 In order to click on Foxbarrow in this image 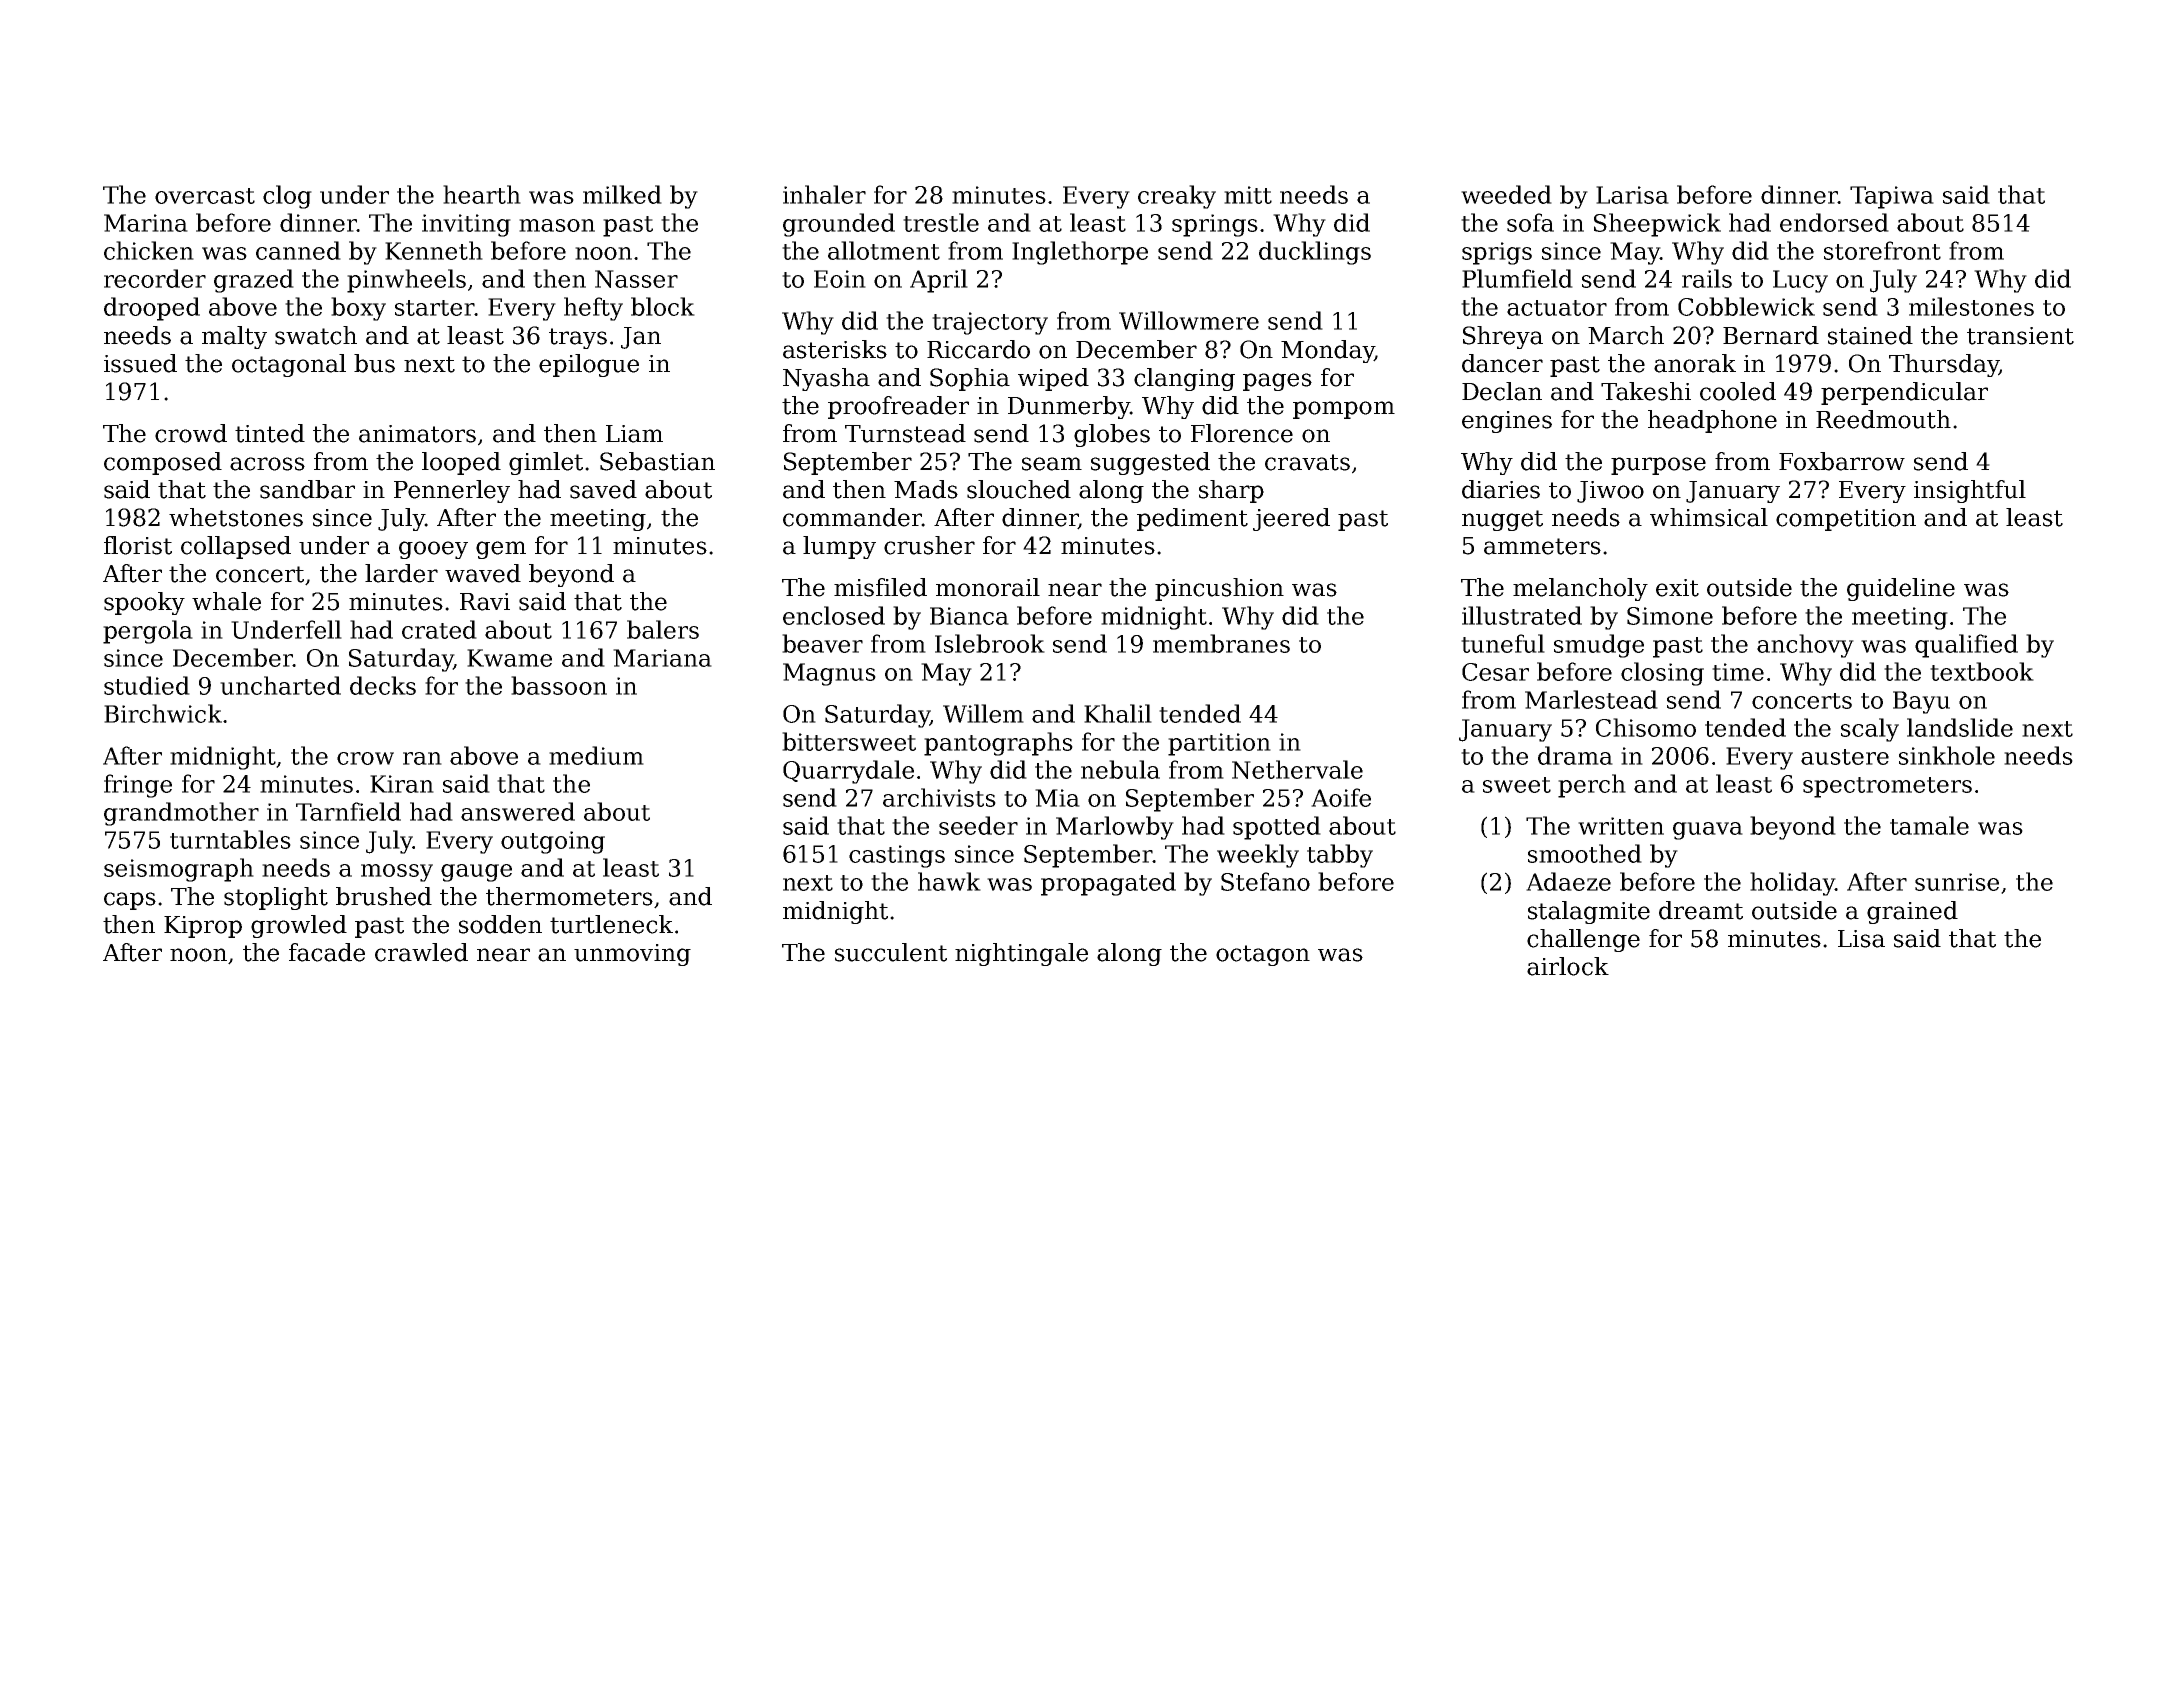, I will do `click(1842, 461)`.
